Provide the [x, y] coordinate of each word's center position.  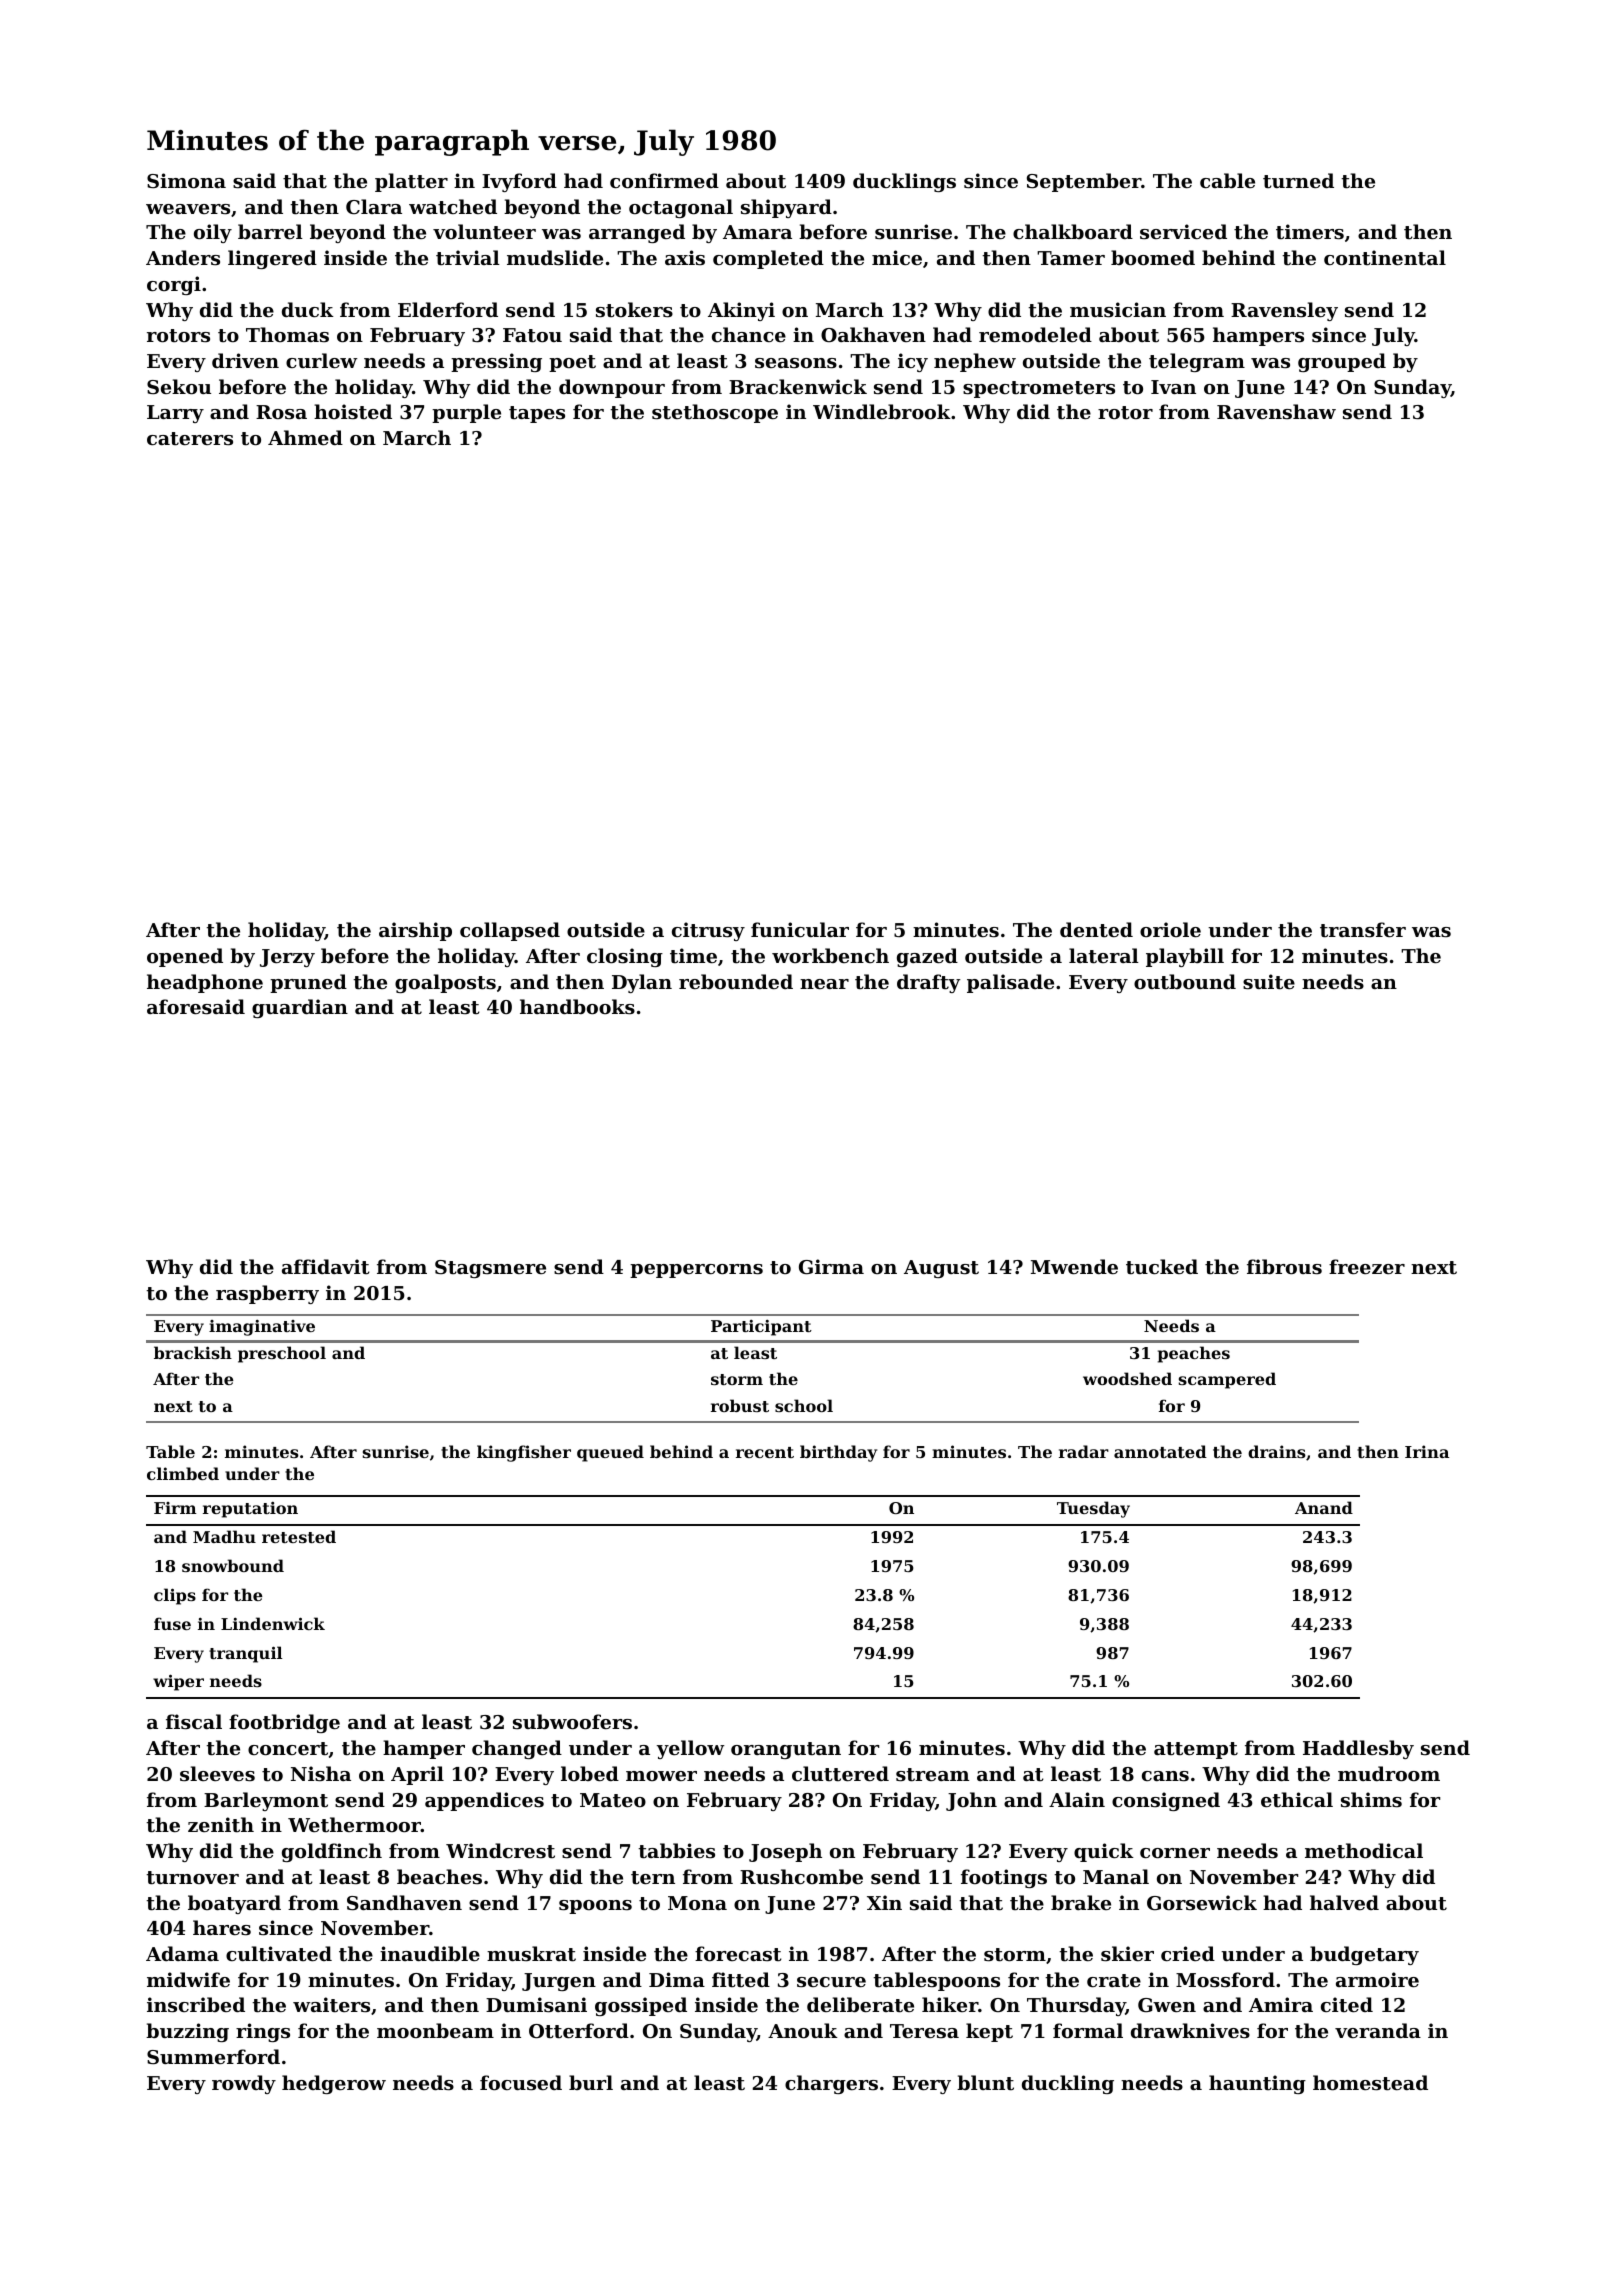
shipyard [786, 208]
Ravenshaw [1276, 411]
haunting [1257, 2084]
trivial [468, 257]
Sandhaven [404, 1902]
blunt [985, 2083]
